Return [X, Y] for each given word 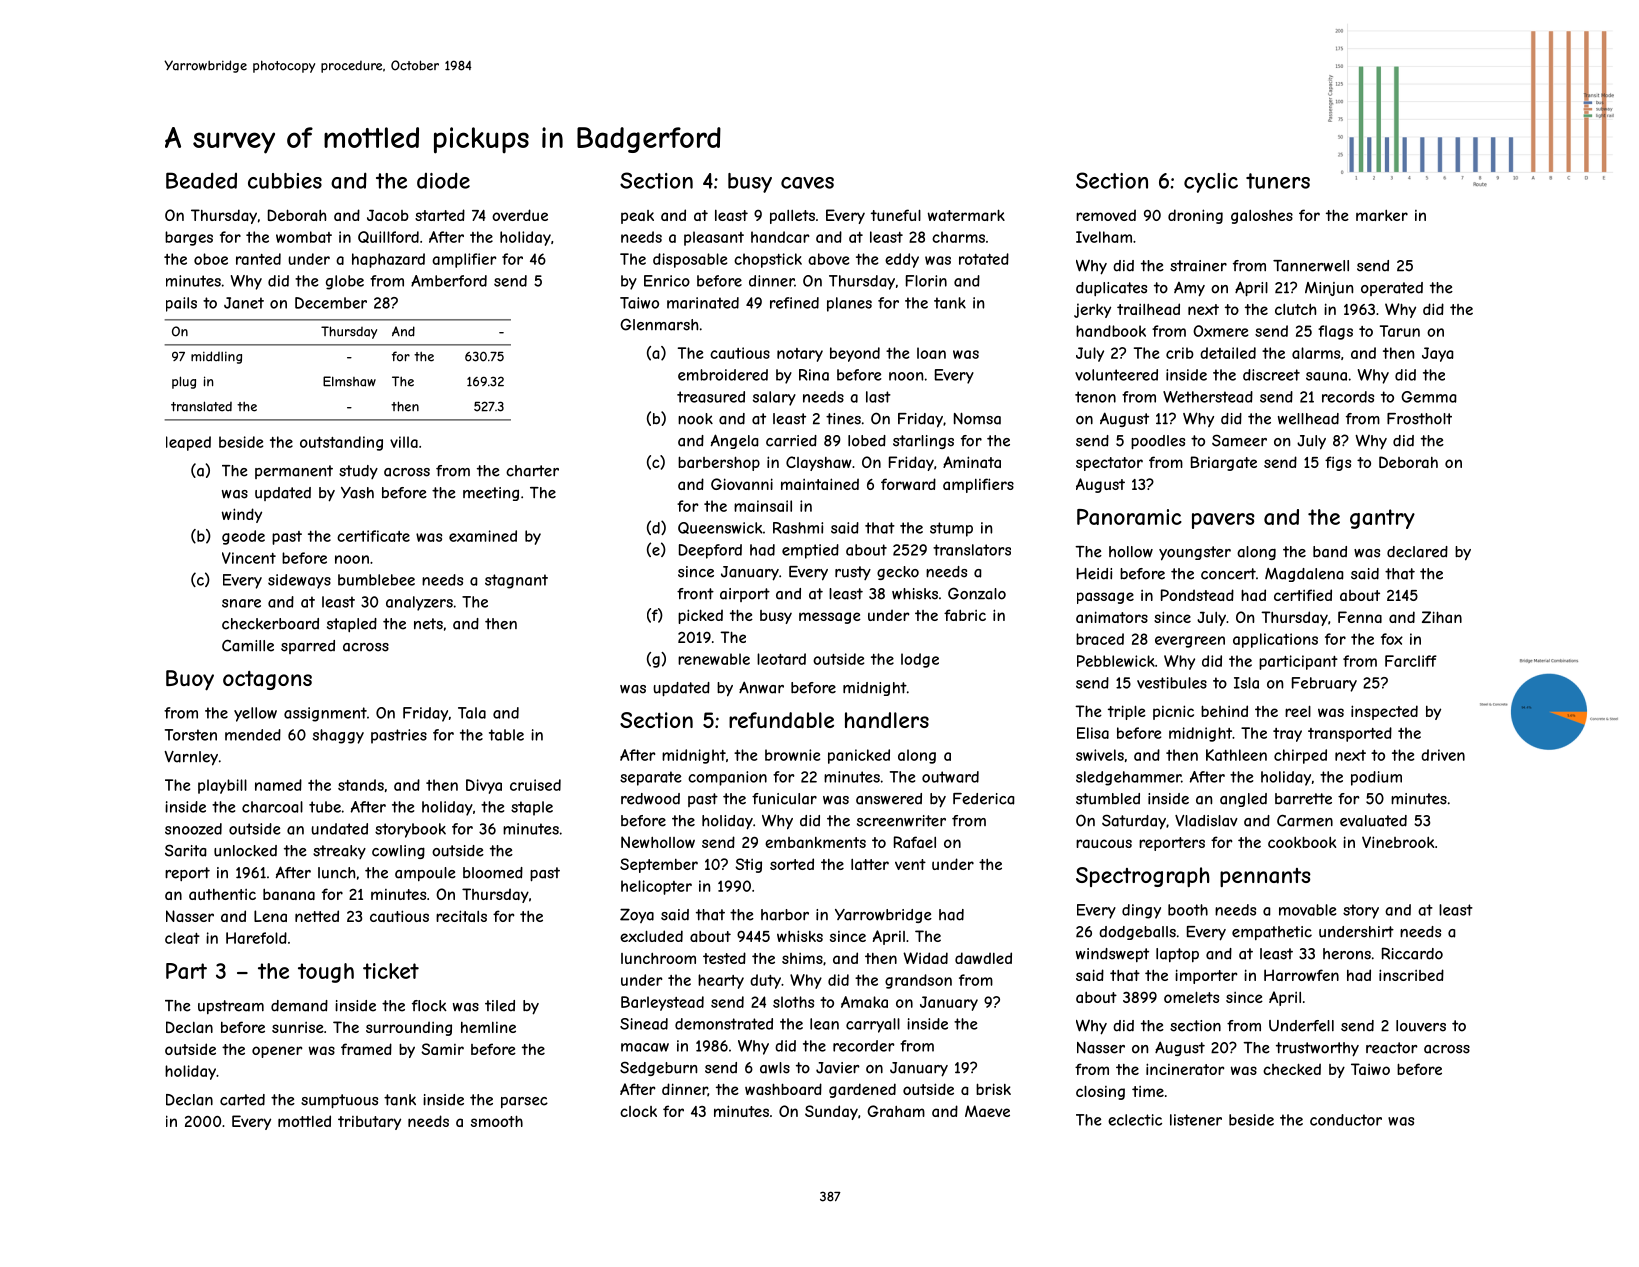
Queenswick [720, 528]
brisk [993, 1089]
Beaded [201, 180]
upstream [231, 1007]
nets [428, 624]
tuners [1278, 181]
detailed [1228, 353]
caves [807, 183]
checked [1292, 1069]
